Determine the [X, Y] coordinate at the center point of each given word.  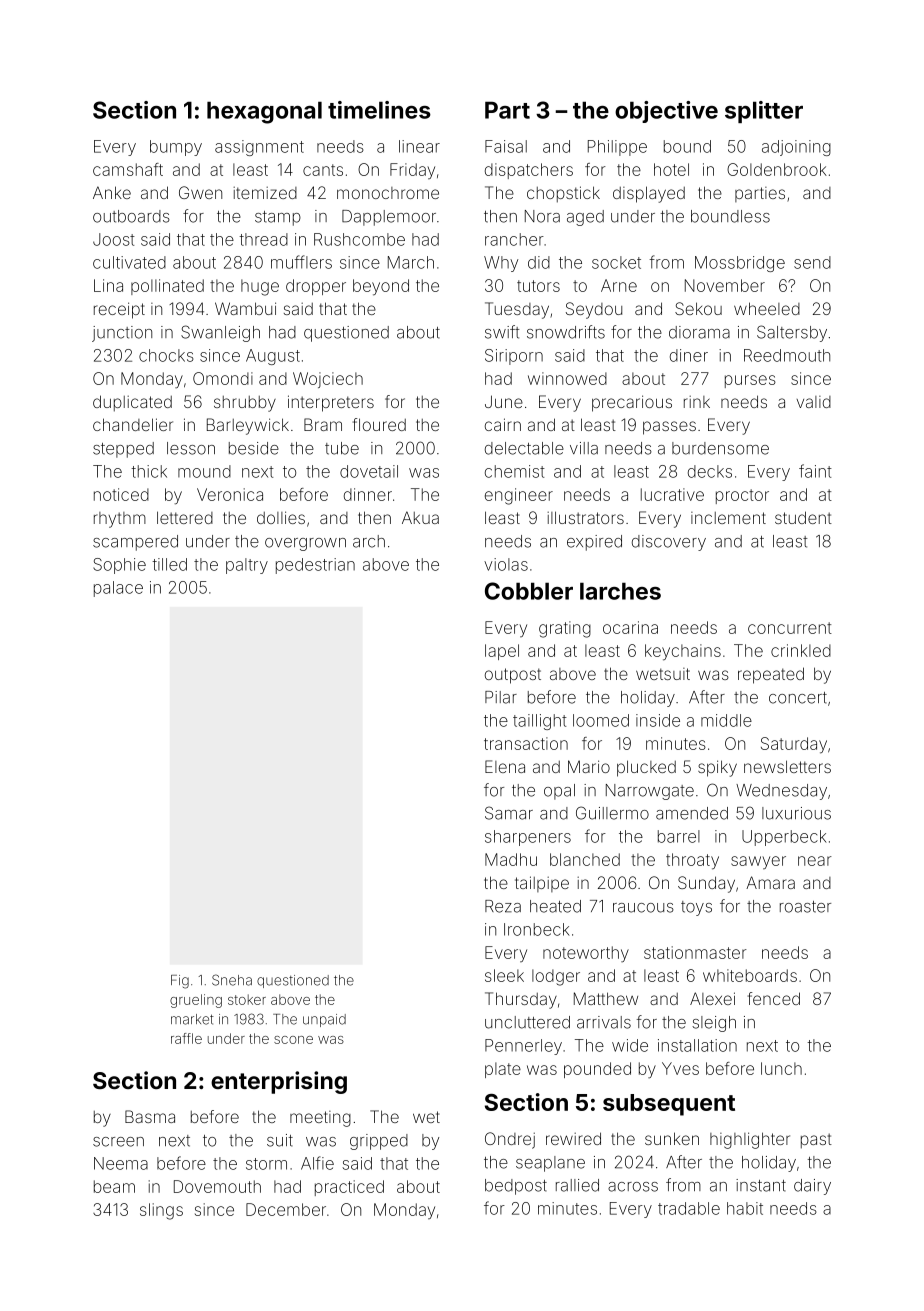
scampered [135, 543]
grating [565, 629]
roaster [805, 907]
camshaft [128, 169]
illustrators [585, 517]
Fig [180, 982]
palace [118, 589]
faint [815, 471]
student [803, 517]
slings [161, 1211]
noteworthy [586, 954]
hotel [671, 169]
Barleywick [248, 426]
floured [379, 424]
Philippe [617, 148]
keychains [683, 652]
